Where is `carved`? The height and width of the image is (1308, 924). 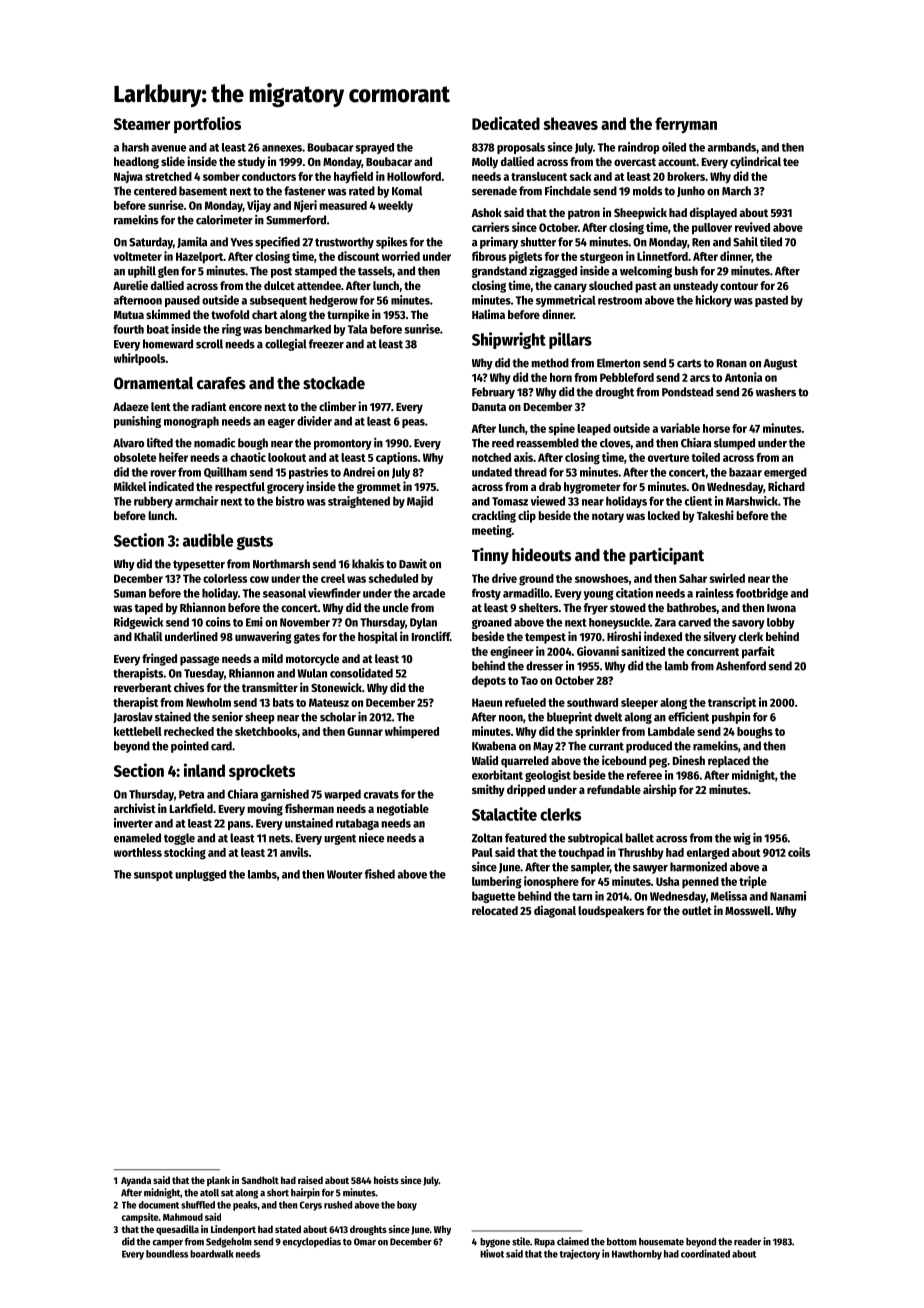
carved is located at coordinates (694, 622).
